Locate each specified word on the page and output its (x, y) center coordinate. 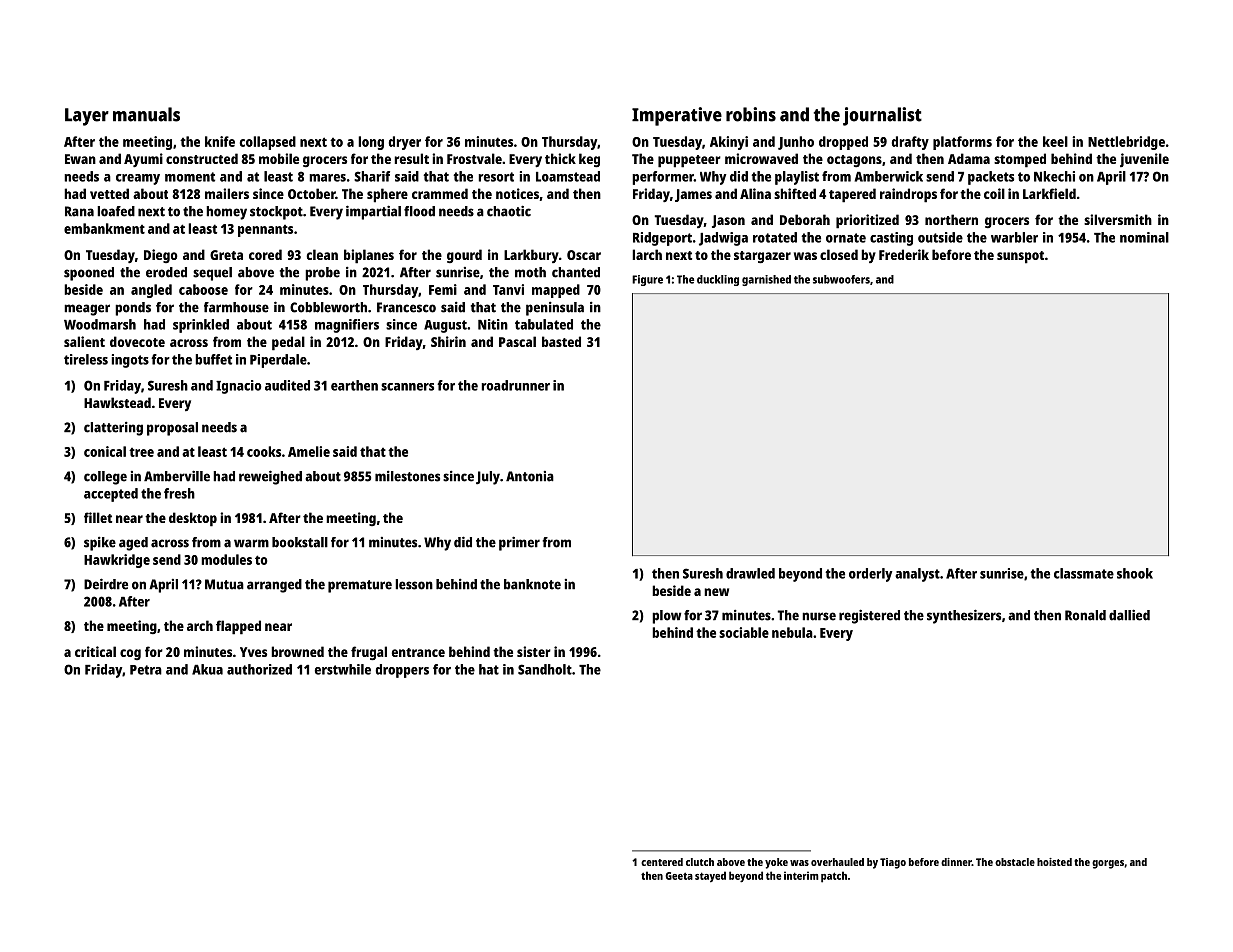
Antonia (530, 476)
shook (1135, 573)
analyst (917, 575)
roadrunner (516, 385)
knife (220, 141)
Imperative (677, 116)
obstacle (1015, 862)
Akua (207, 669)
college (105, 478)
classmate (1084, 573)
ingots (130, 361)
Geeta (679, 876)
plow (666, 617)
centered (662, 862)
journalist (882, 116)
